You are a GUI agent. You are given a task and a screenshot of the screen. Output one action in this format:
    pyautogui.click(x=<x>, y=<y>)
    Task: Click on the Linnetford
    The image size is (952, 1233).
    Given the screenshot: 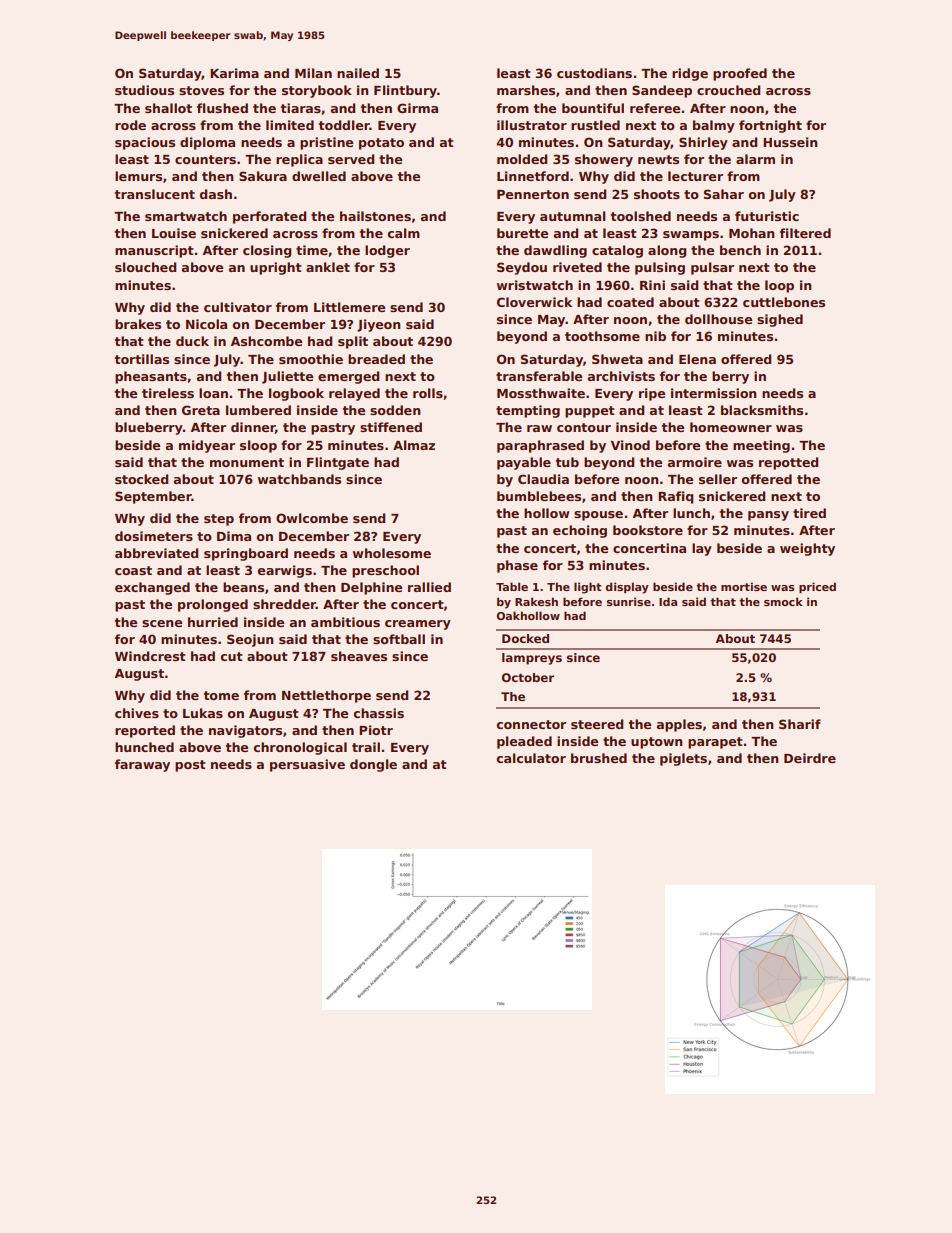 What is the action you would take?
    pyautogui.click(x=533, y=176)
